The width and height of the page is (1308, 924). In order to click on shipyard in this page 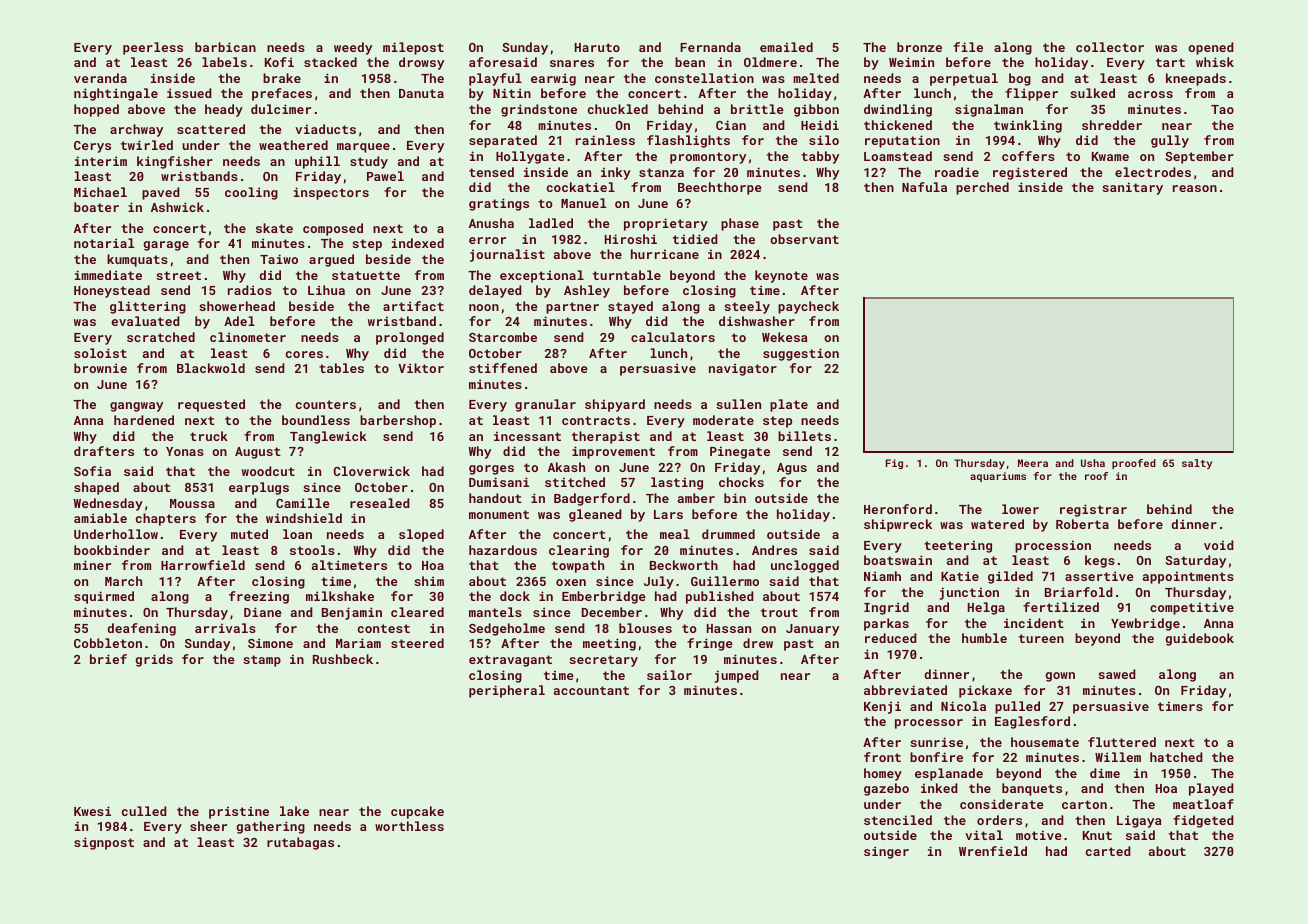, I will do `click(615, 405)`.
